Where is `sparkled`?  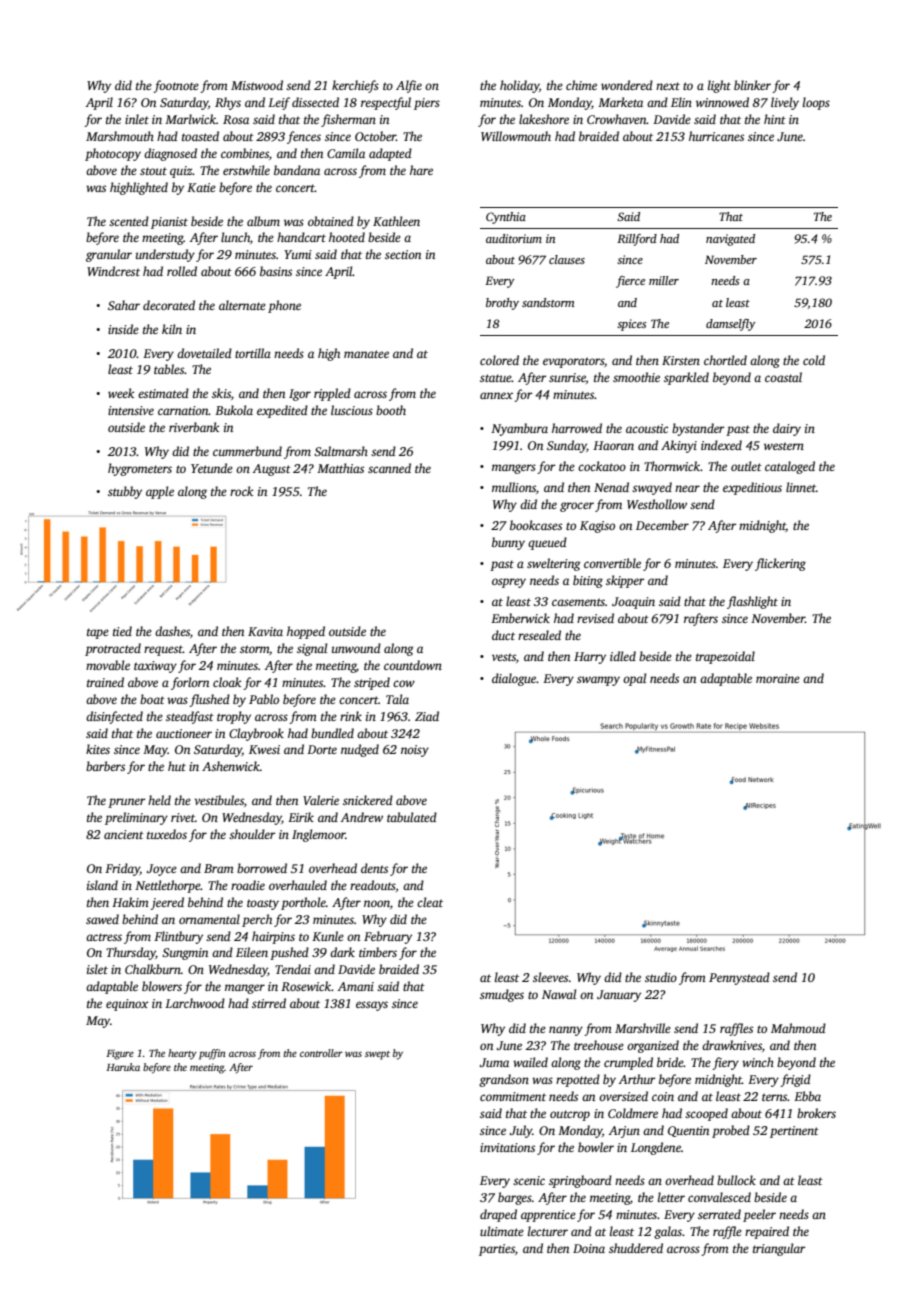 sparkled is located at coordinates (686, 378).
